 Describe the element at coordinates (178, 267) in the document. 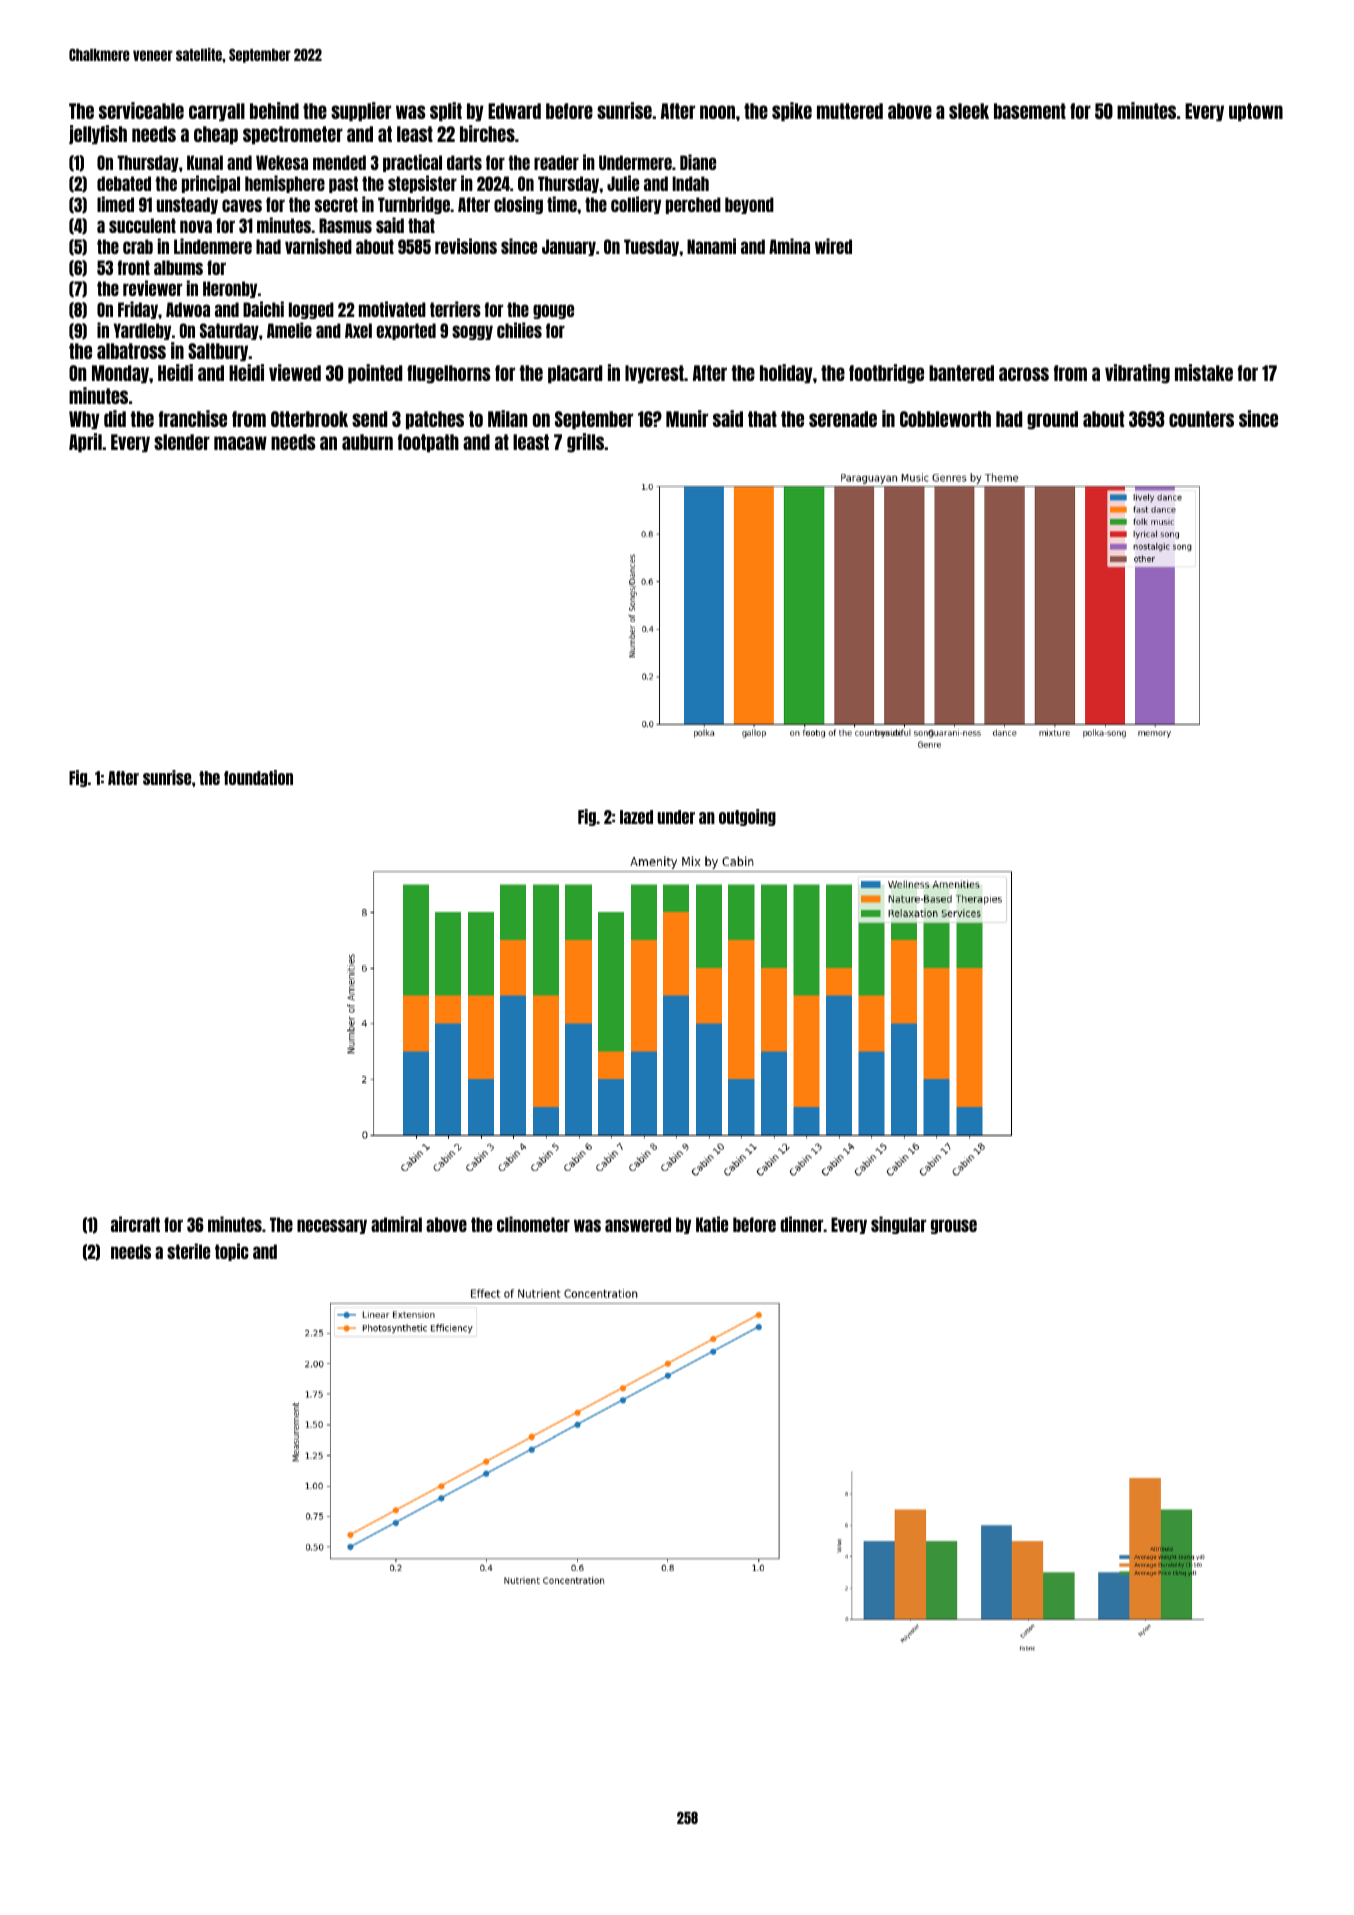

I see `albums` at that location.
